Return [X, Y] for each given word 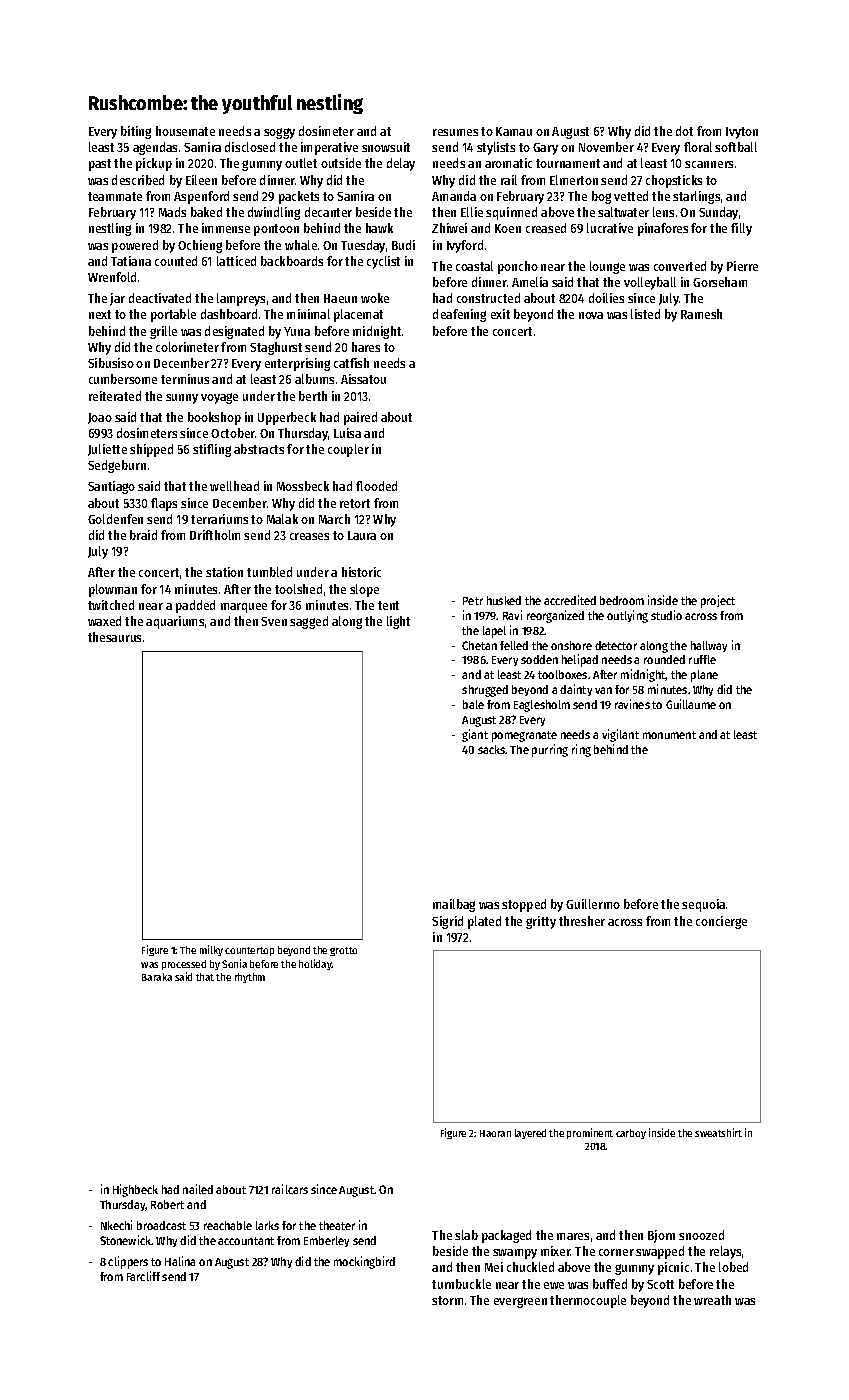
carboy [631, 1134]
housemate [185, 131]
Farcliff [143, 1276]
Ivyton [742, 133]
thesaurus [114, 637]
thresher [582, 921]
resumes [455, 132]
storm [447, 1300]
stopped [524, 905]
